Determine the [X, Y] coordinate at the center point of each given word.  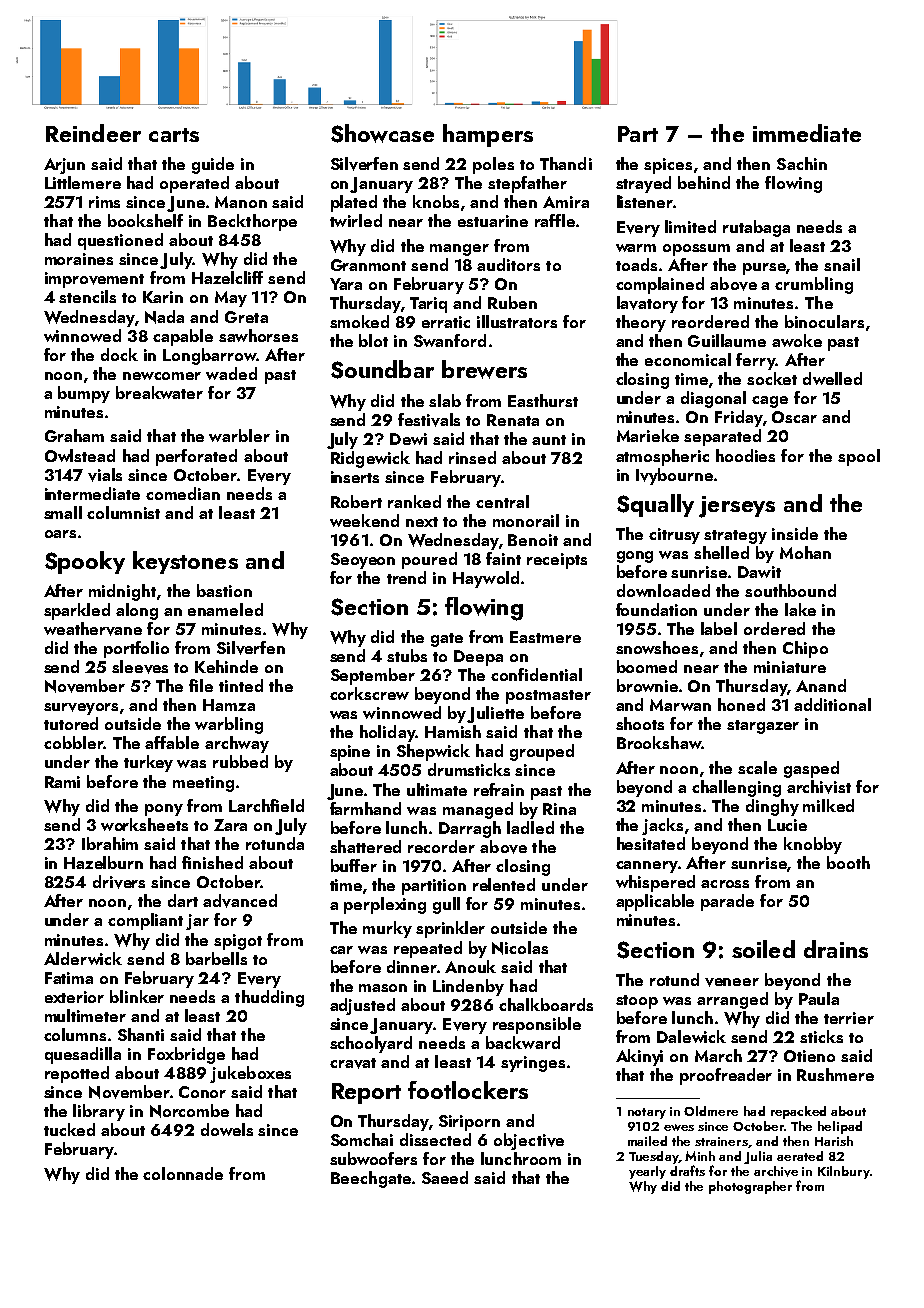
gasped [811, 769]
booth [848, 862]
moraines [79, 259]
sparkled [77, 611]
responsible [537, 1025]
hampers [488, 135]
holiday [388, 733]
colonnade [183, 1173]
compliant [145, 921]
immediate [807, 133]
